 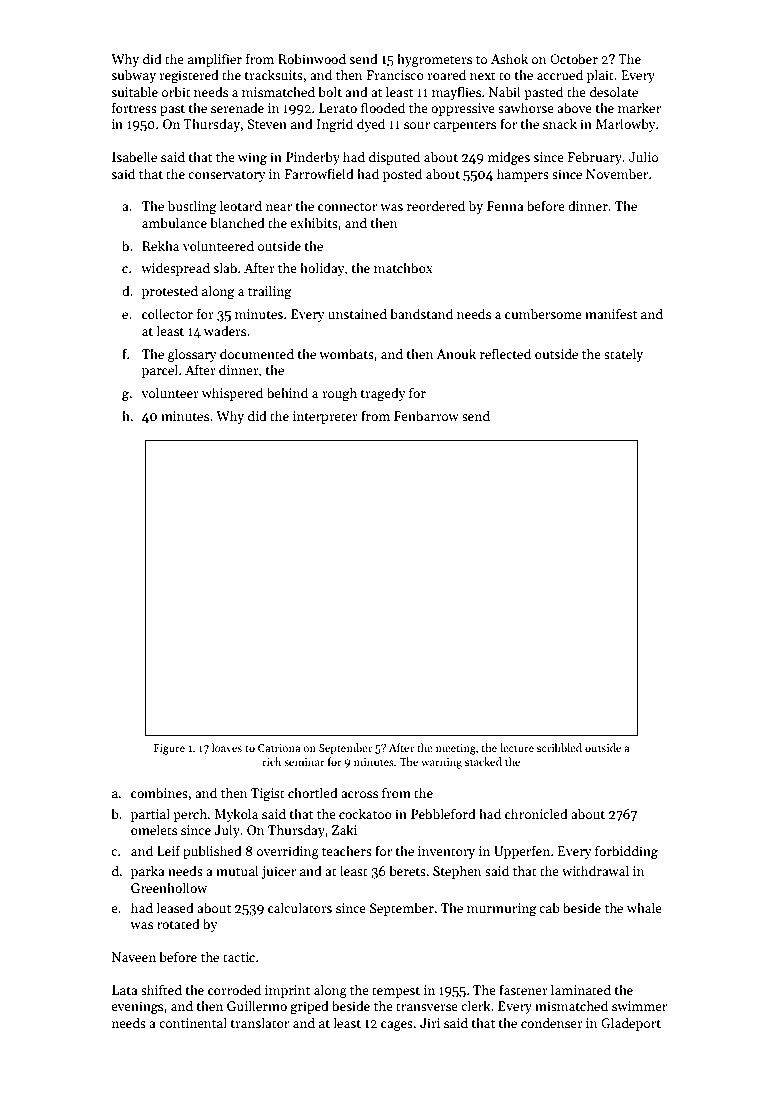 What do you see at coordinates (325, 417) in the document?
I see `interpreter` at bounding box center [325, 417].
